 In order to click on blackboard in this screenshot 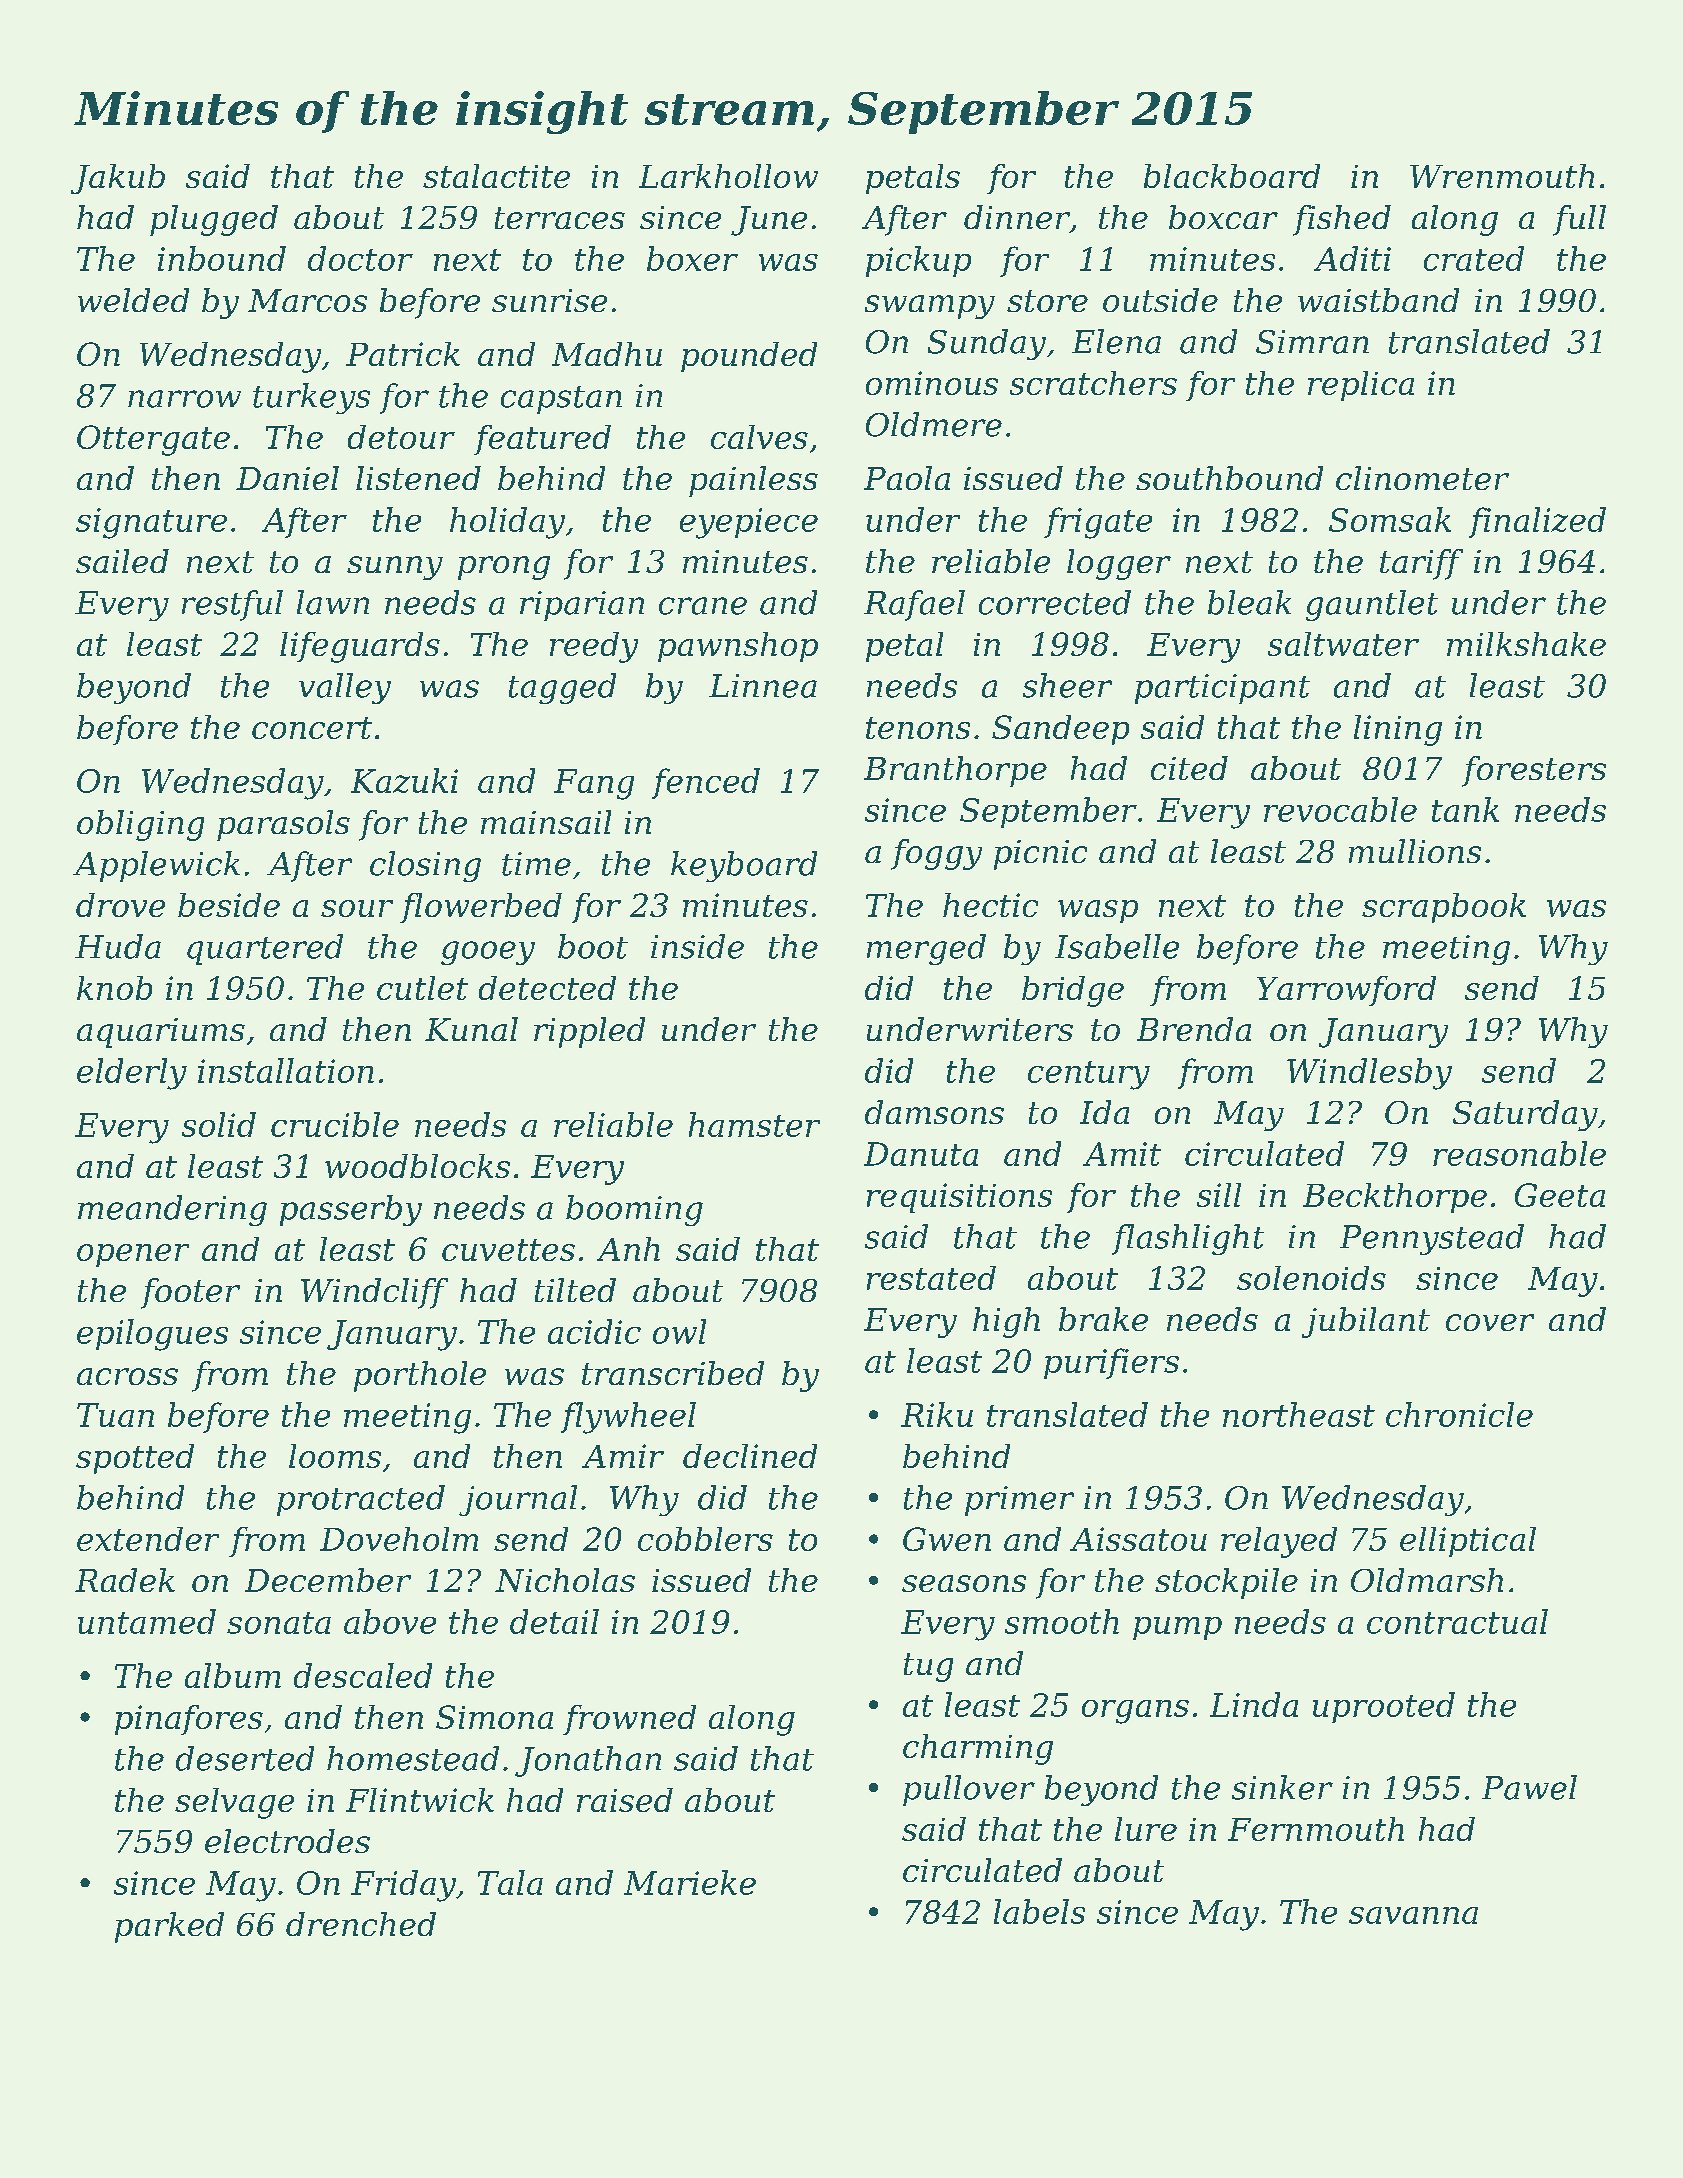, I will do `click(1232, 176)`.
